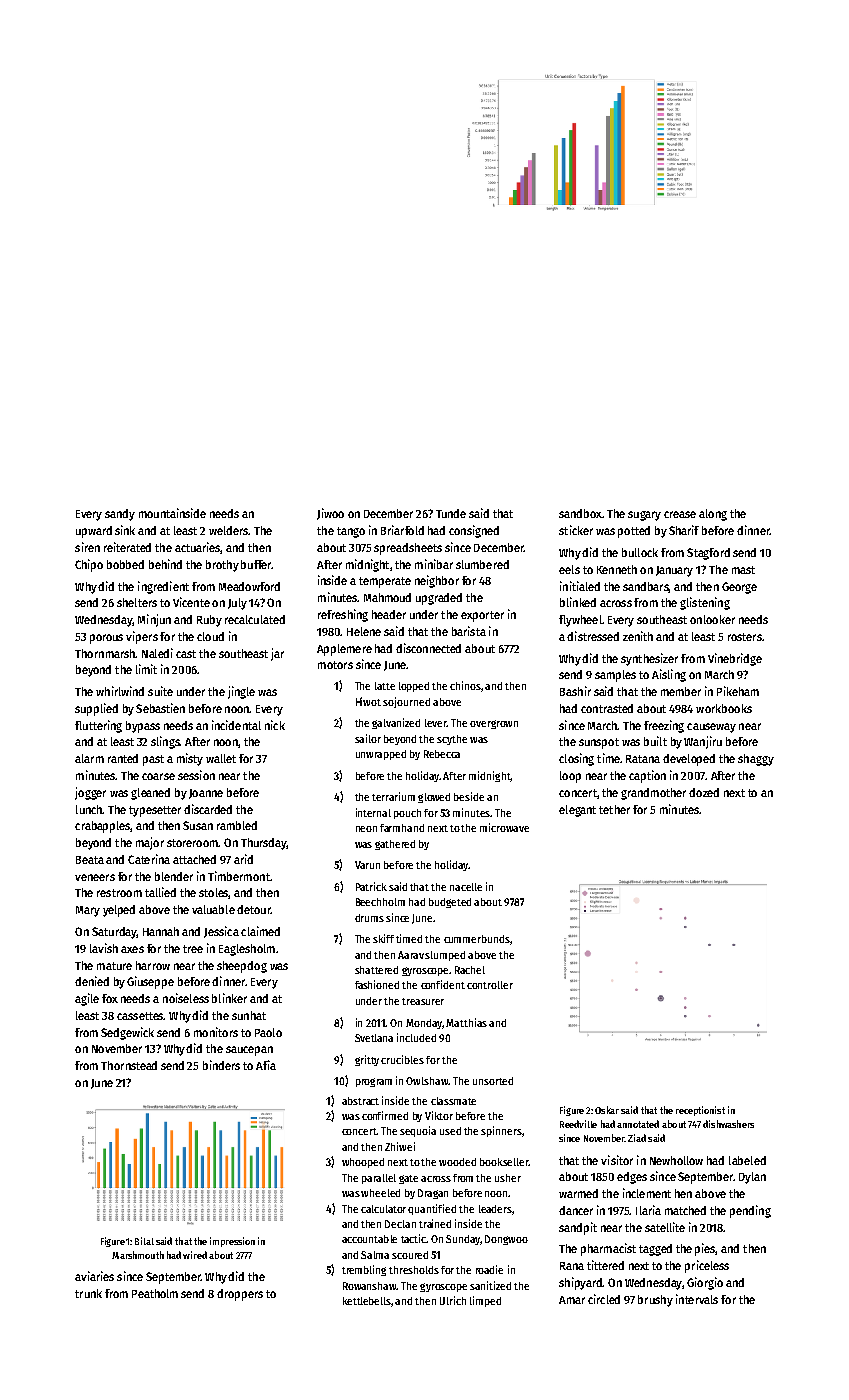 This image has width=849, height=1400. I want to click on Jiwoo, so click(330, 514).
